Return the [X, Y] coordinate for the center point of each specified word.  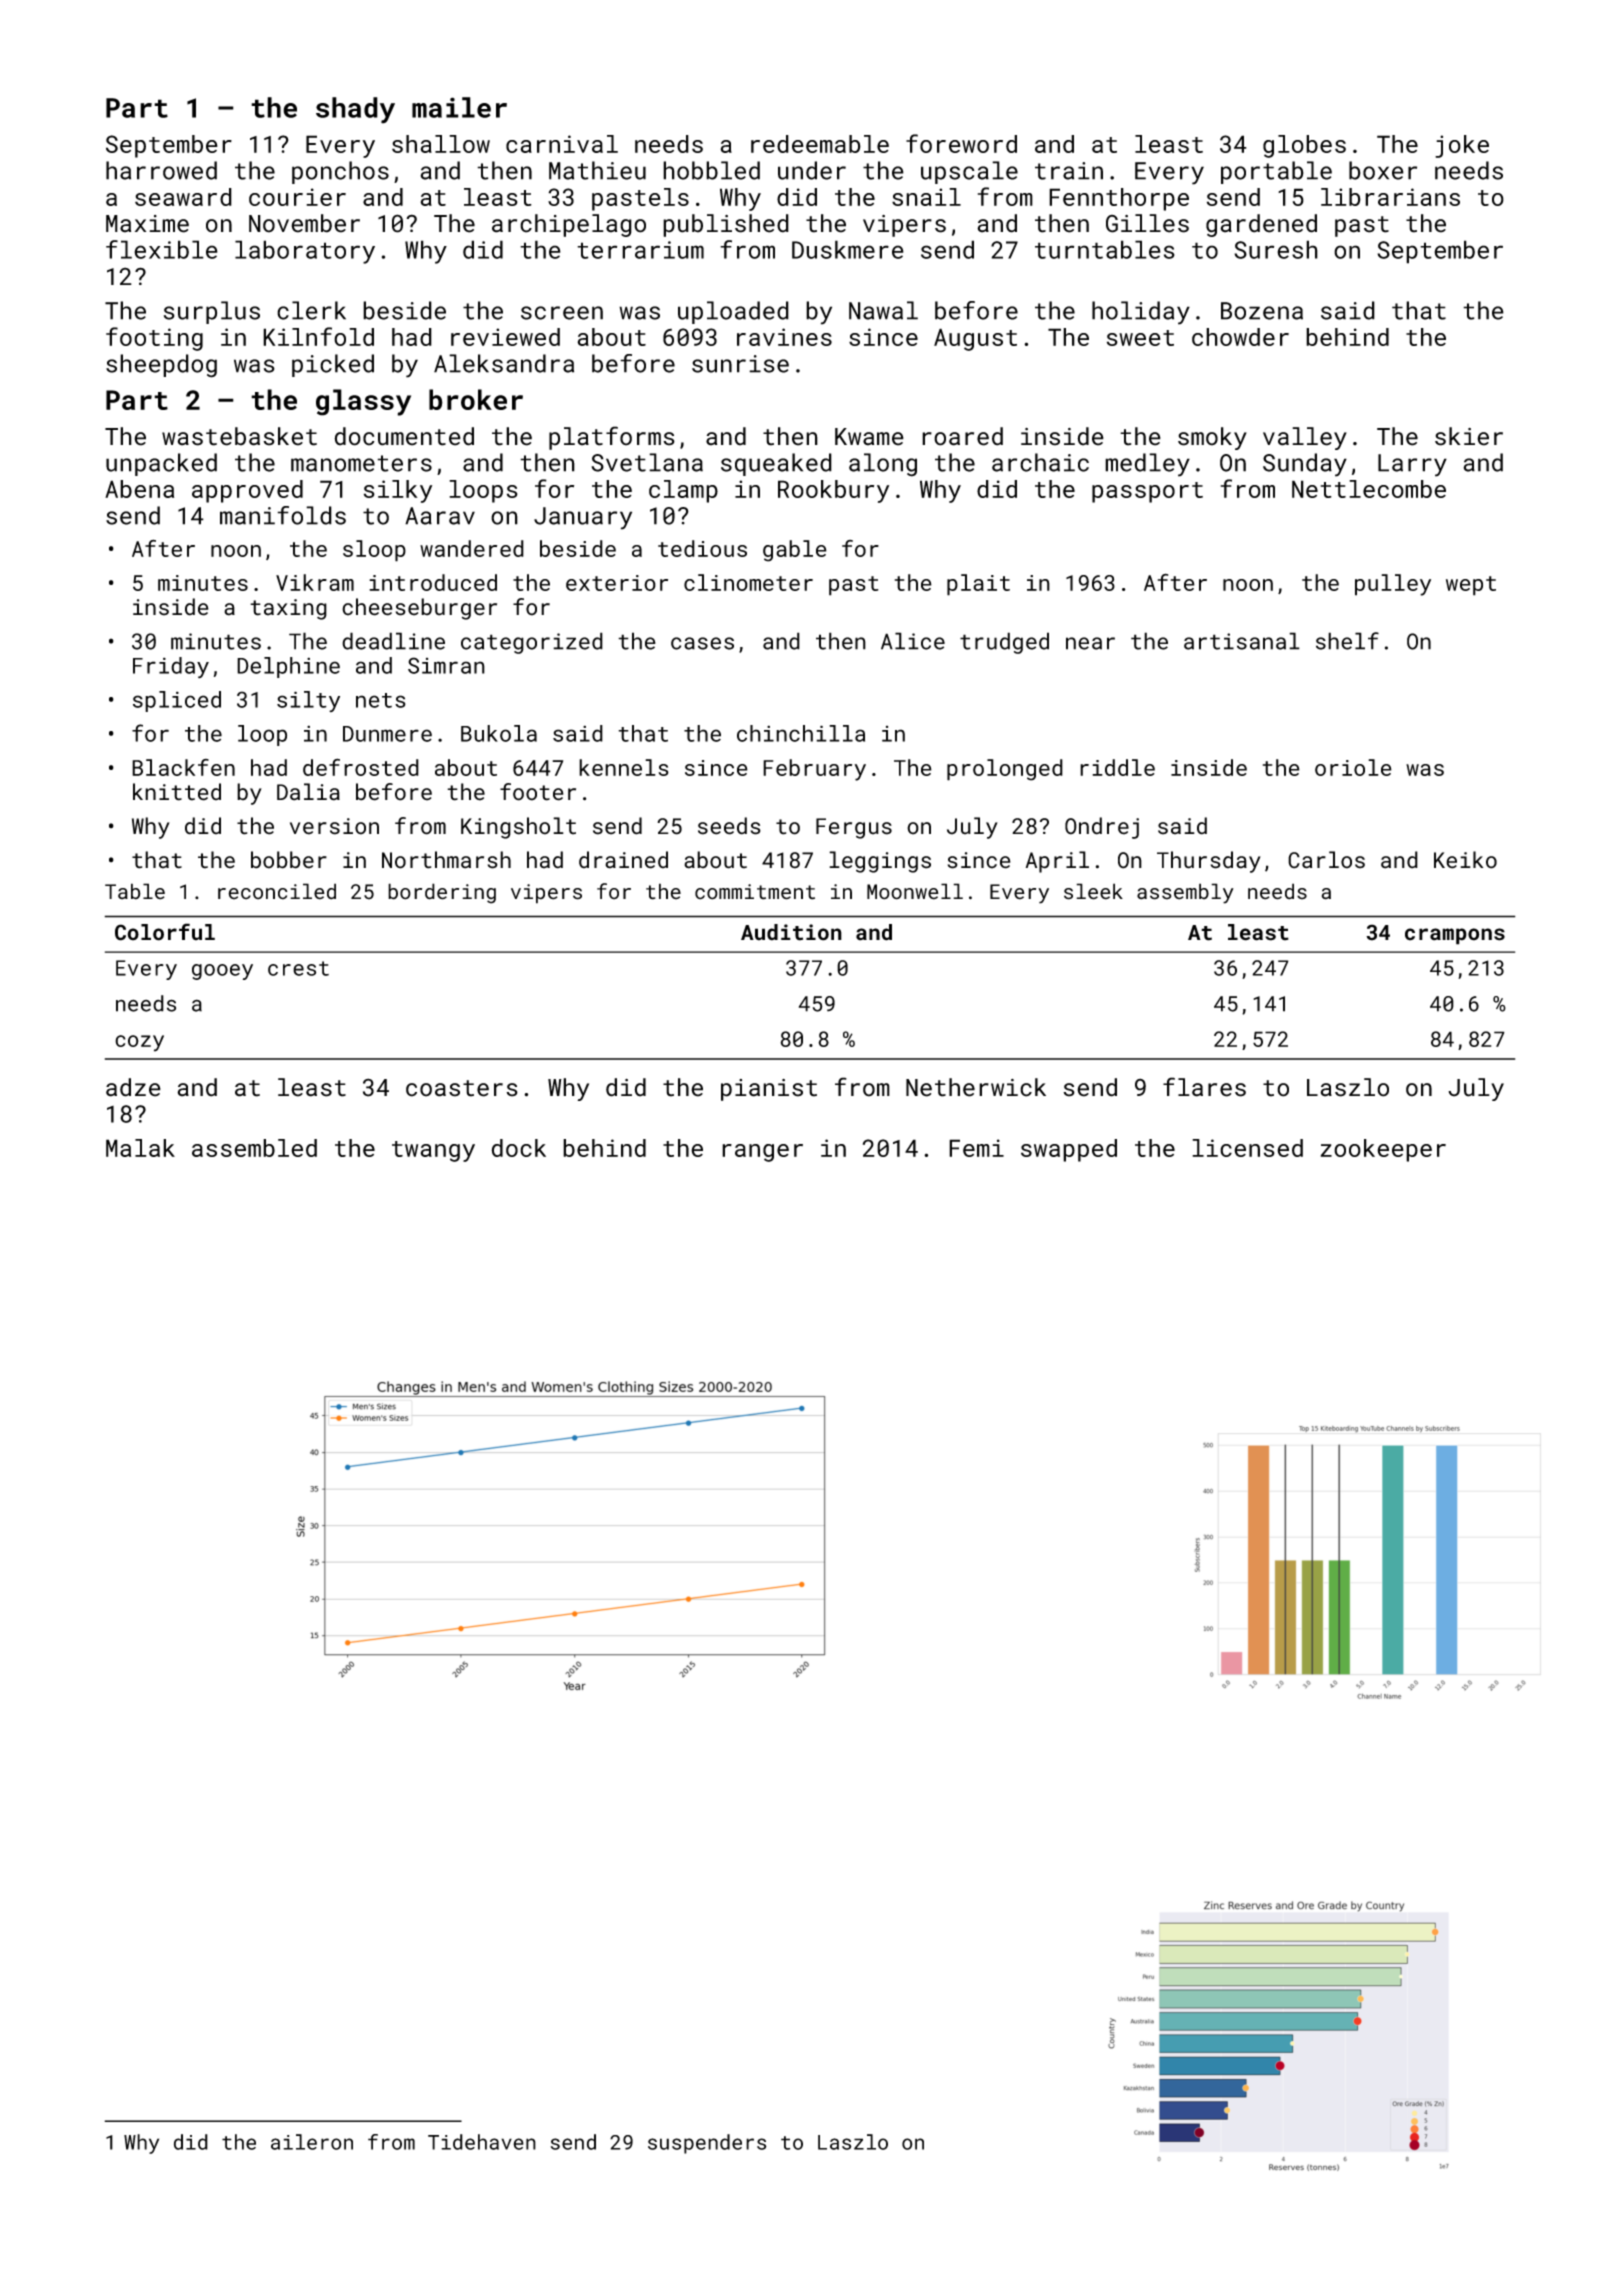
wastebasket [239, 436]
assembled [254, 1148]
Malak [140, 1148]
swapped [1069, 1150]
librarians [1390, 197]
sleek [1093, 891]
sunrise [740, 364]
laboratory [305, 252]
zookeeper [1383, 1150]
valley [1305, 438]
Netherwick [976, 1087]
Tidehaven [482, 2142]
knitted [177, 792]
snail [926, 197]
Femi [976, 1148]
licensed [1247, 1148]
